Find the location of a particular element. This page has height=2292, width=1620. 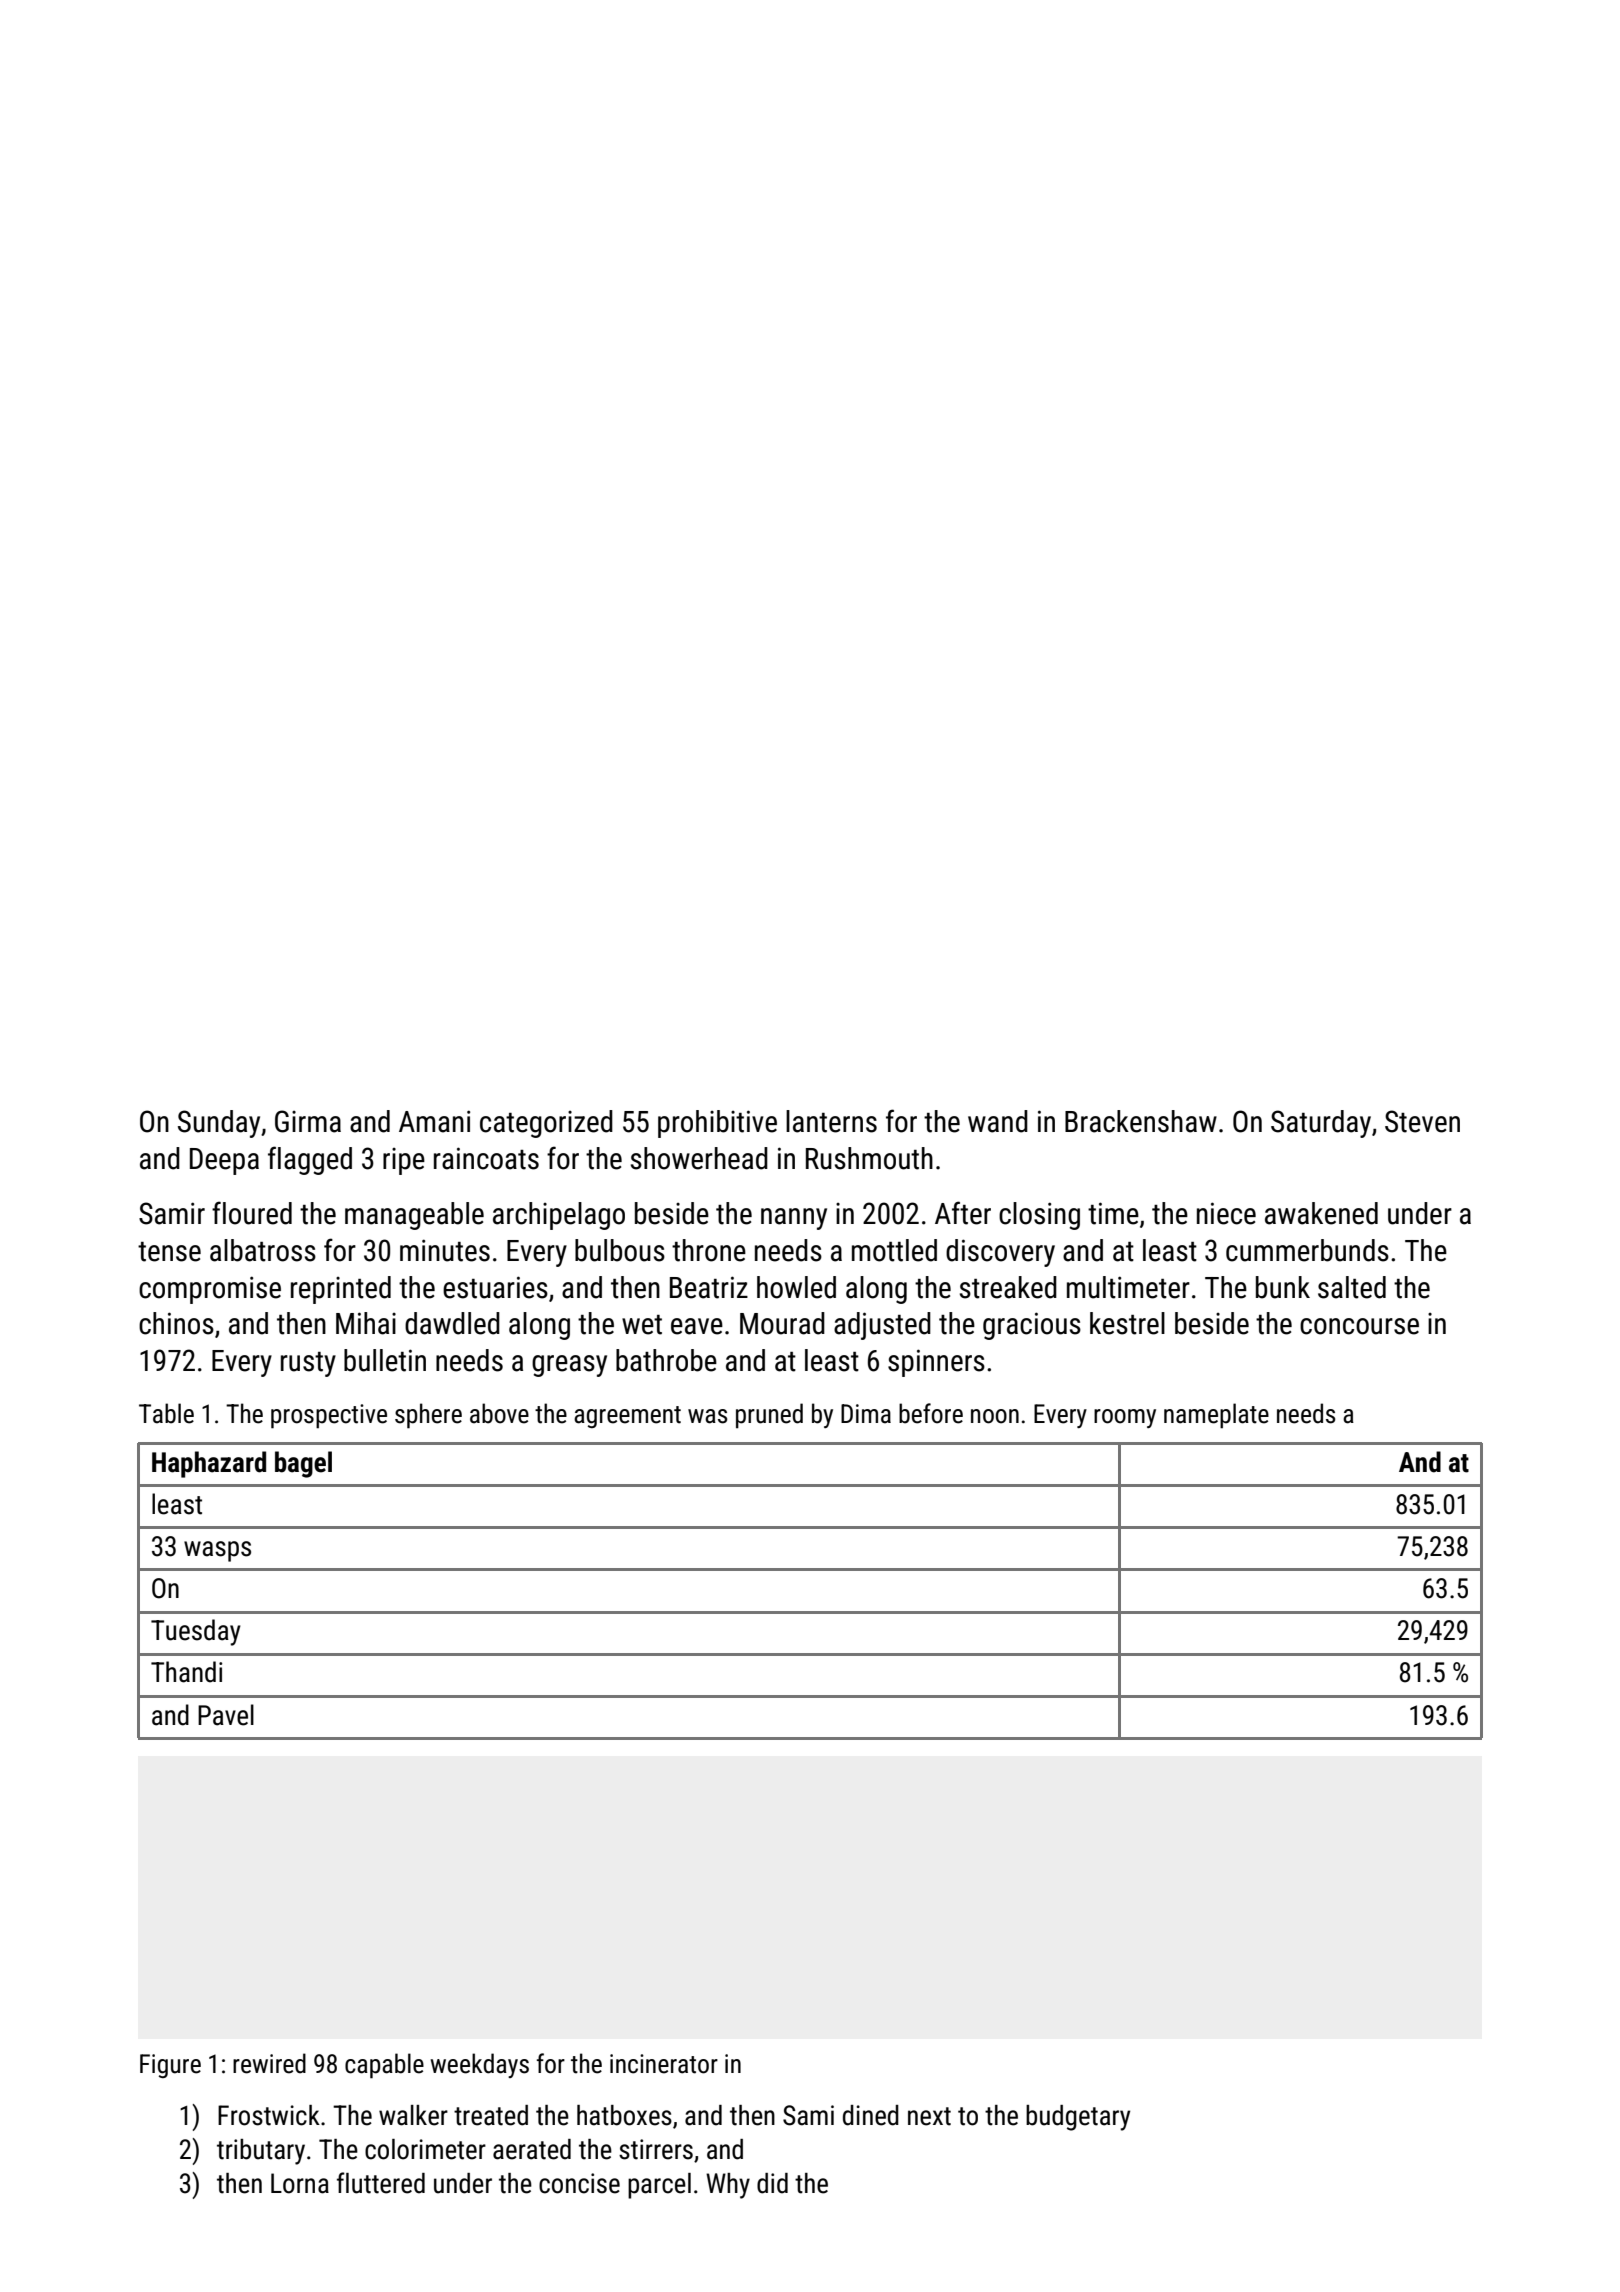

agreement is located at coordinates (627, 1417).
